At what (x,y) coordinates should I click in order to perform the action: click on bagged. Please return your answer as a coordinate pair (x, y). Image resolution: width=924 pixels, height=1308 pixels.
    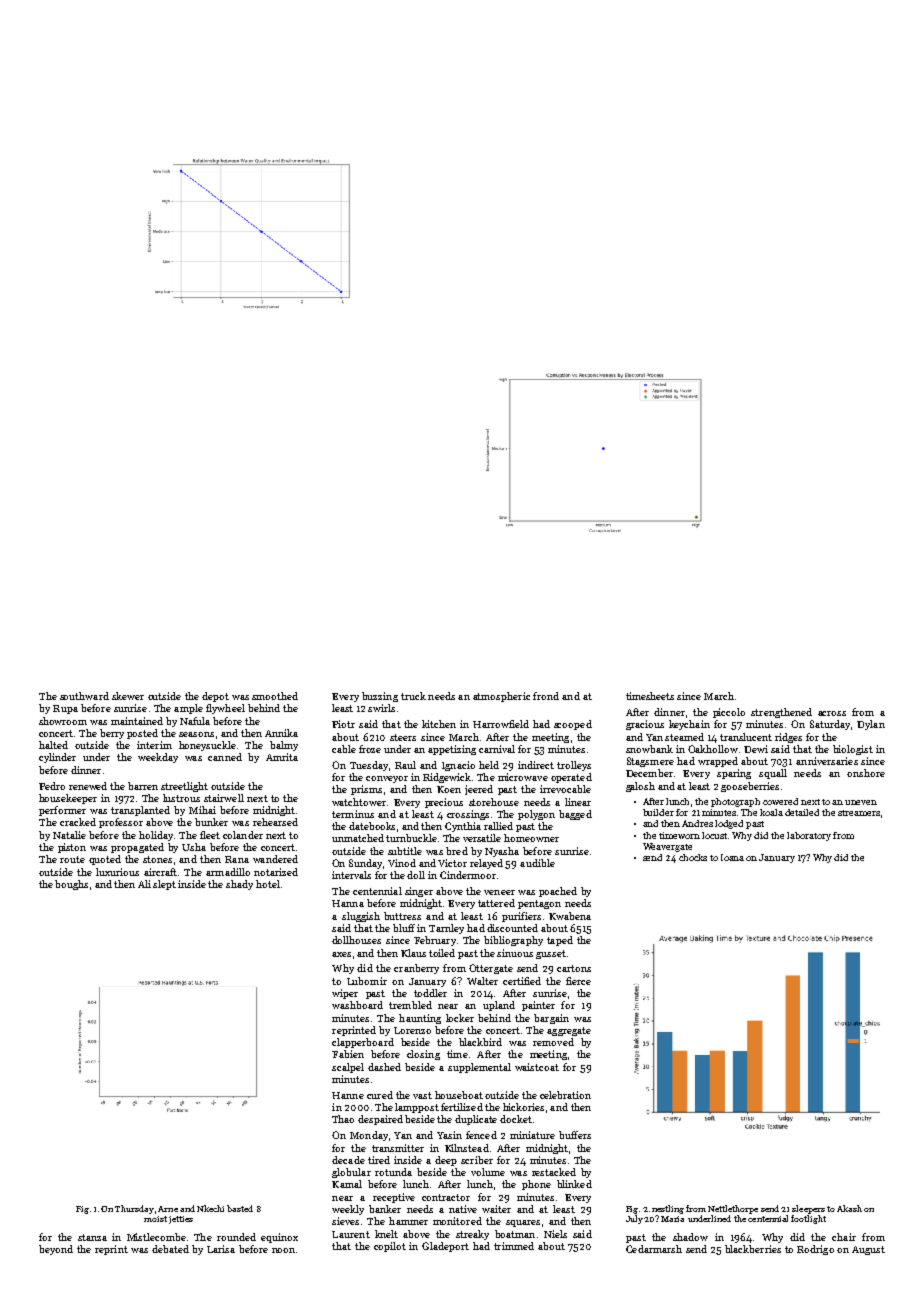
    Looking at the image, I should click on (575, 815).
